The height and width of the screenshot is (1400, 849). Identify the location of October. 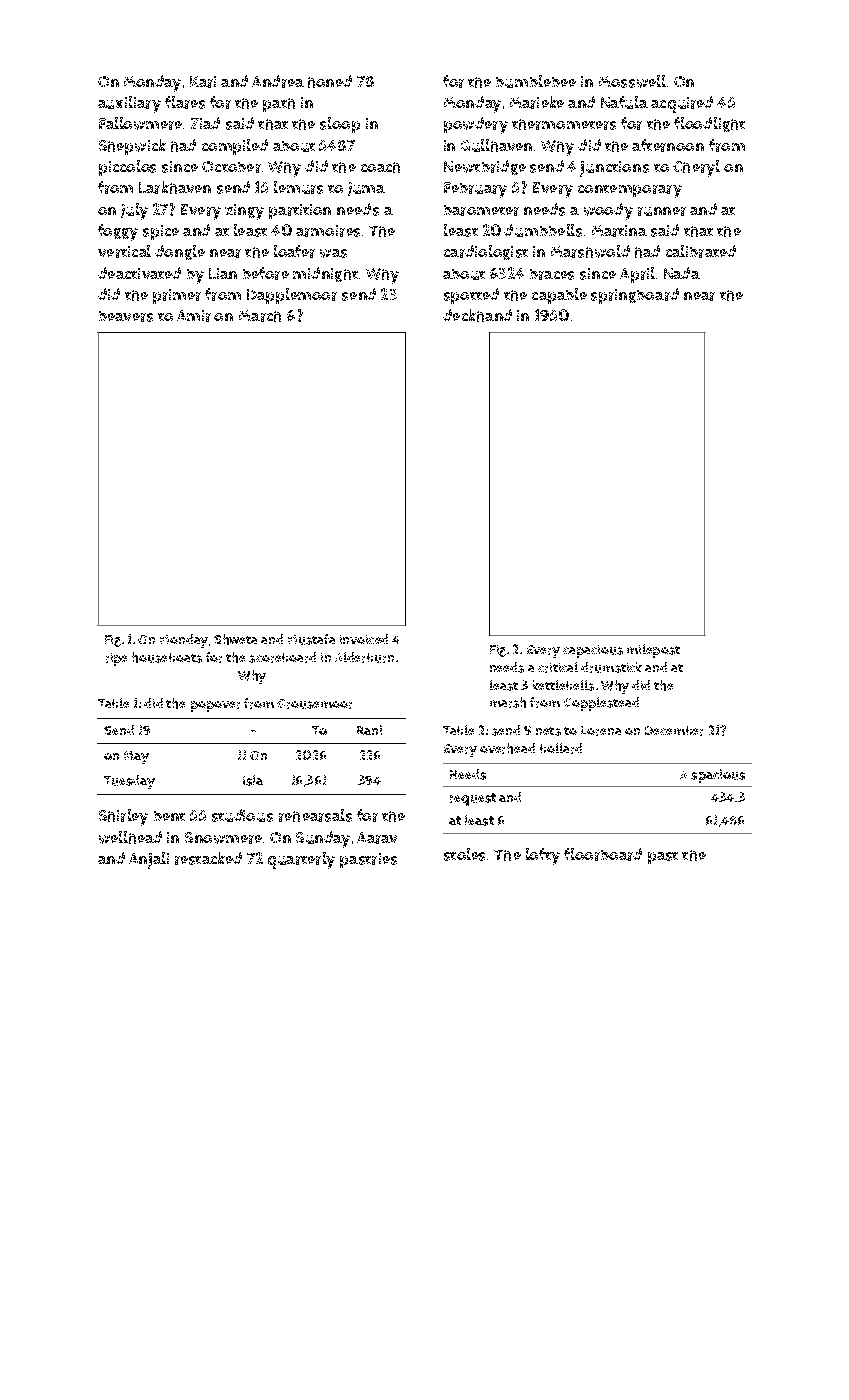
(231, 167).
